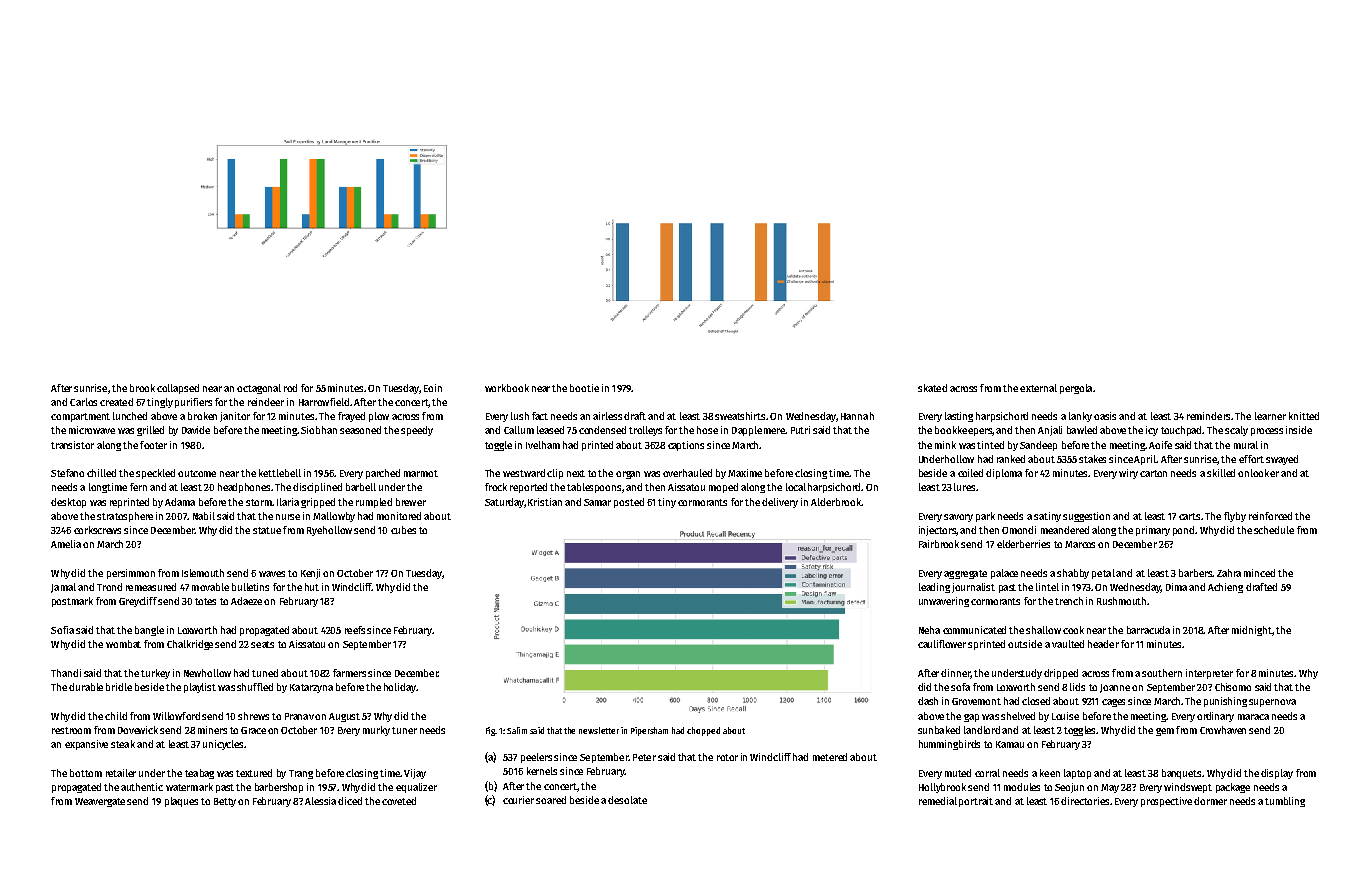 The height and width of the screenshot is (887, 1372). I want to click on Weavergate, so click(100, 802).
